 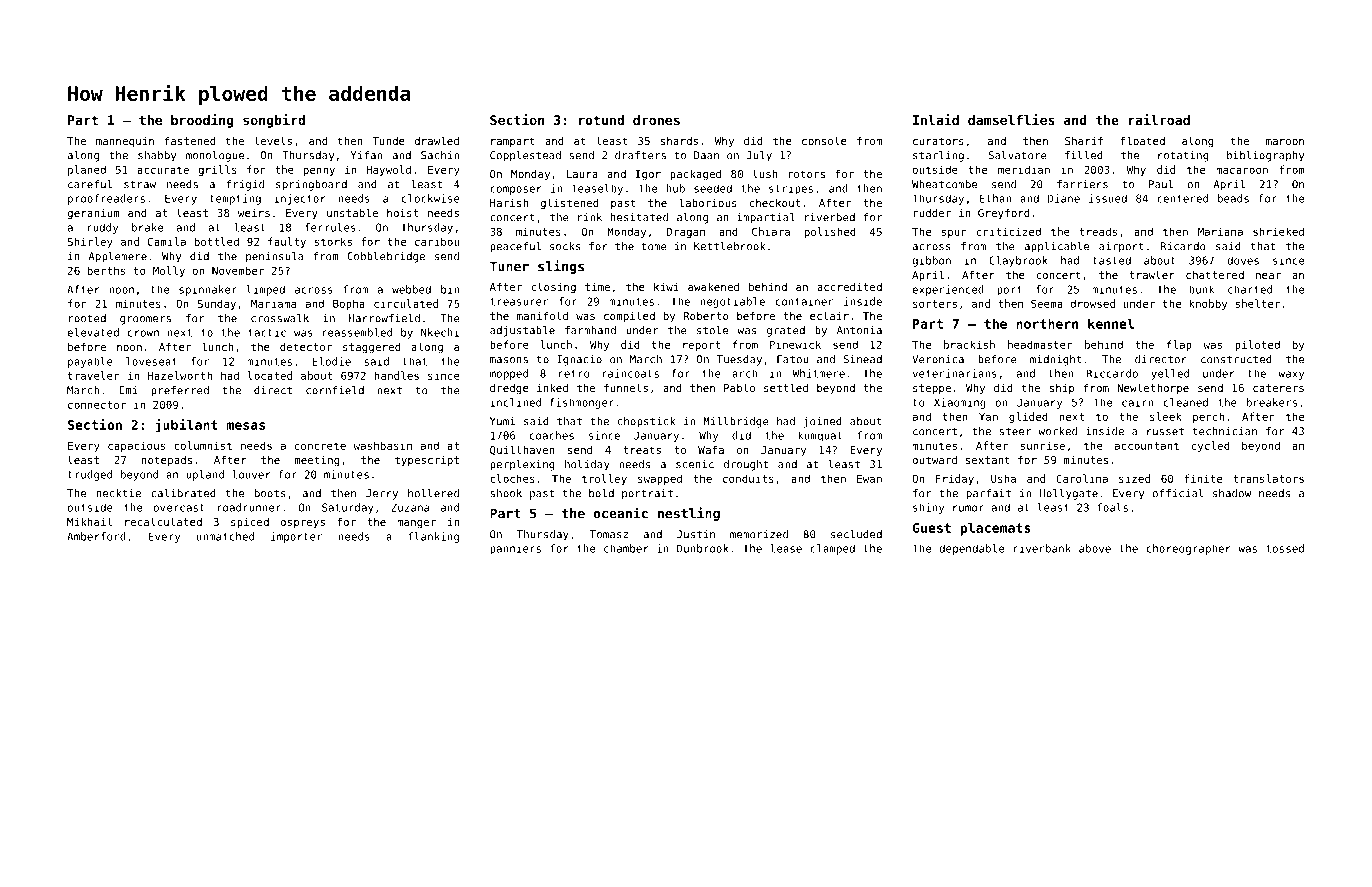 I want to click on unmatched, so click(x=225, y=536).
